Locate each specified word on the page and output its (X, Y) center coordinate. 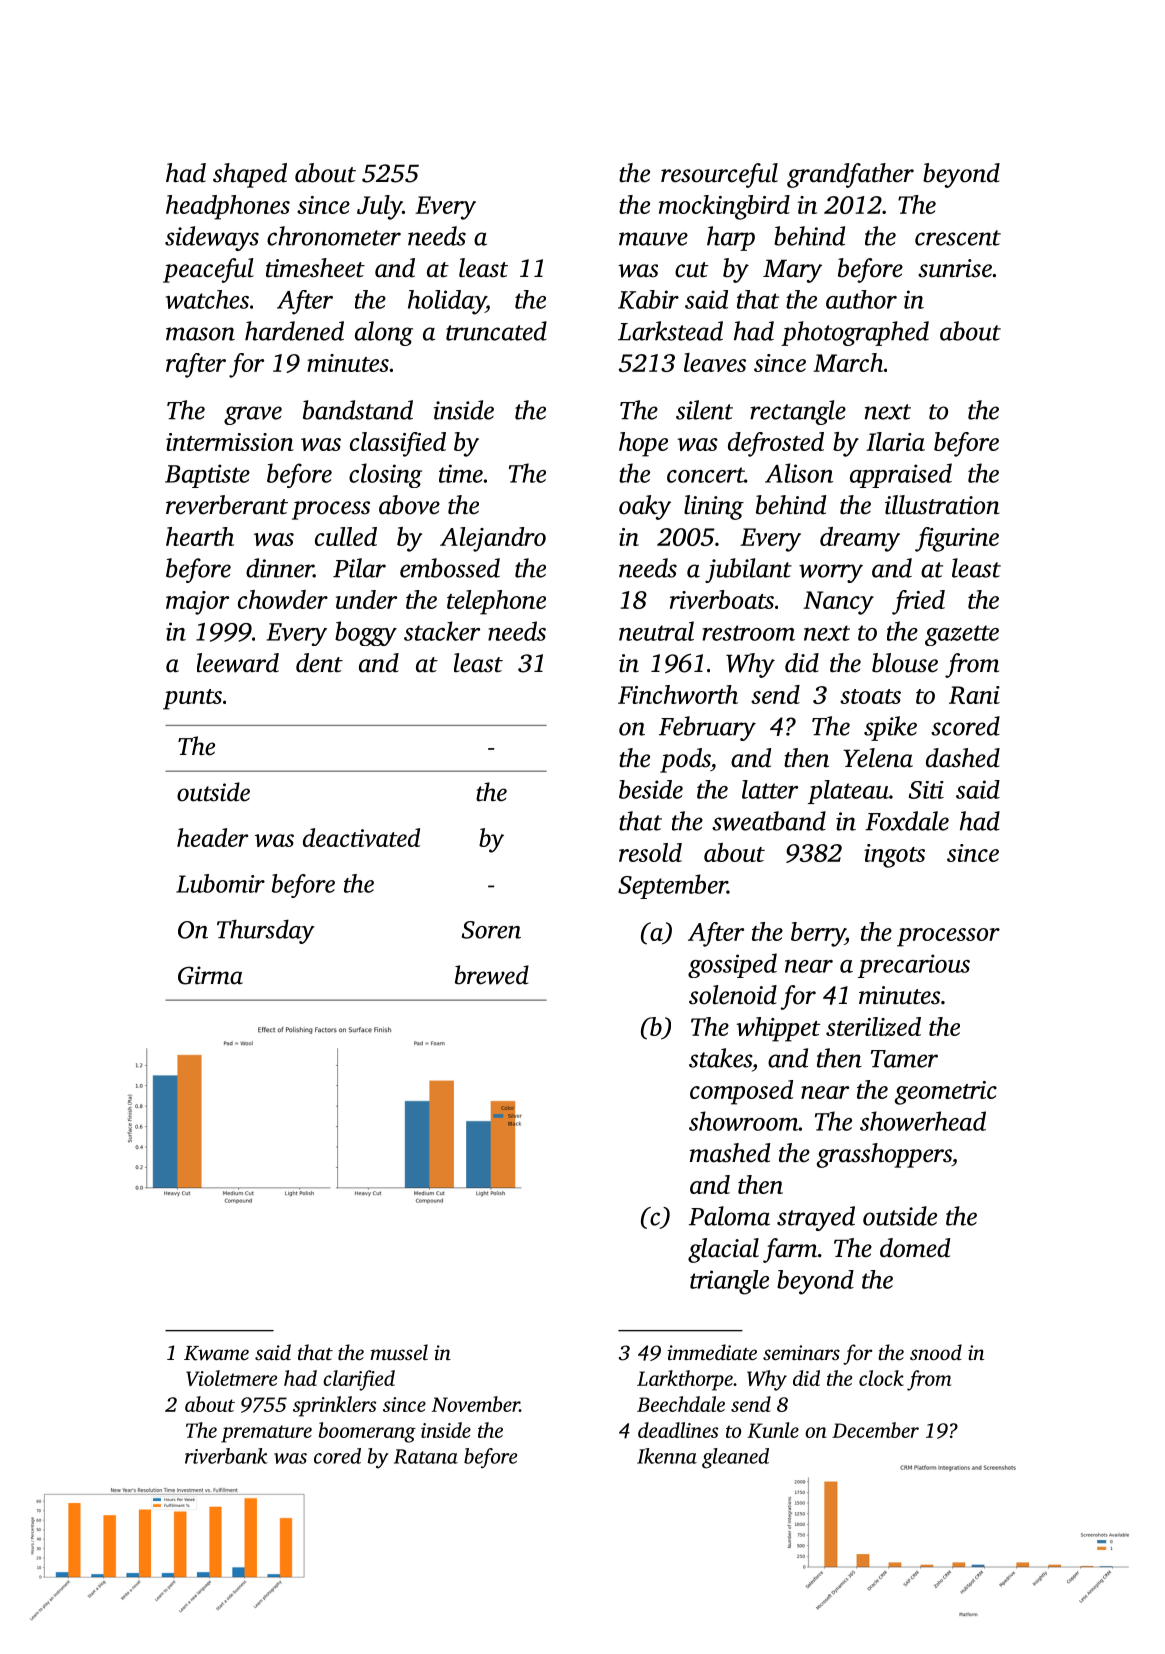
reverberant (227, 505)
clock (881, 1378)
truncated (496, 331)
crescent (958, 238)
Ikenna (667, 1456)
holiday (447, 302)
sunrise (955, 268)
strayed (816, 1218)
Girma (210, 975)
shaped (250, 175)
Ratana (426, 1456)
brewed (492, 975)
